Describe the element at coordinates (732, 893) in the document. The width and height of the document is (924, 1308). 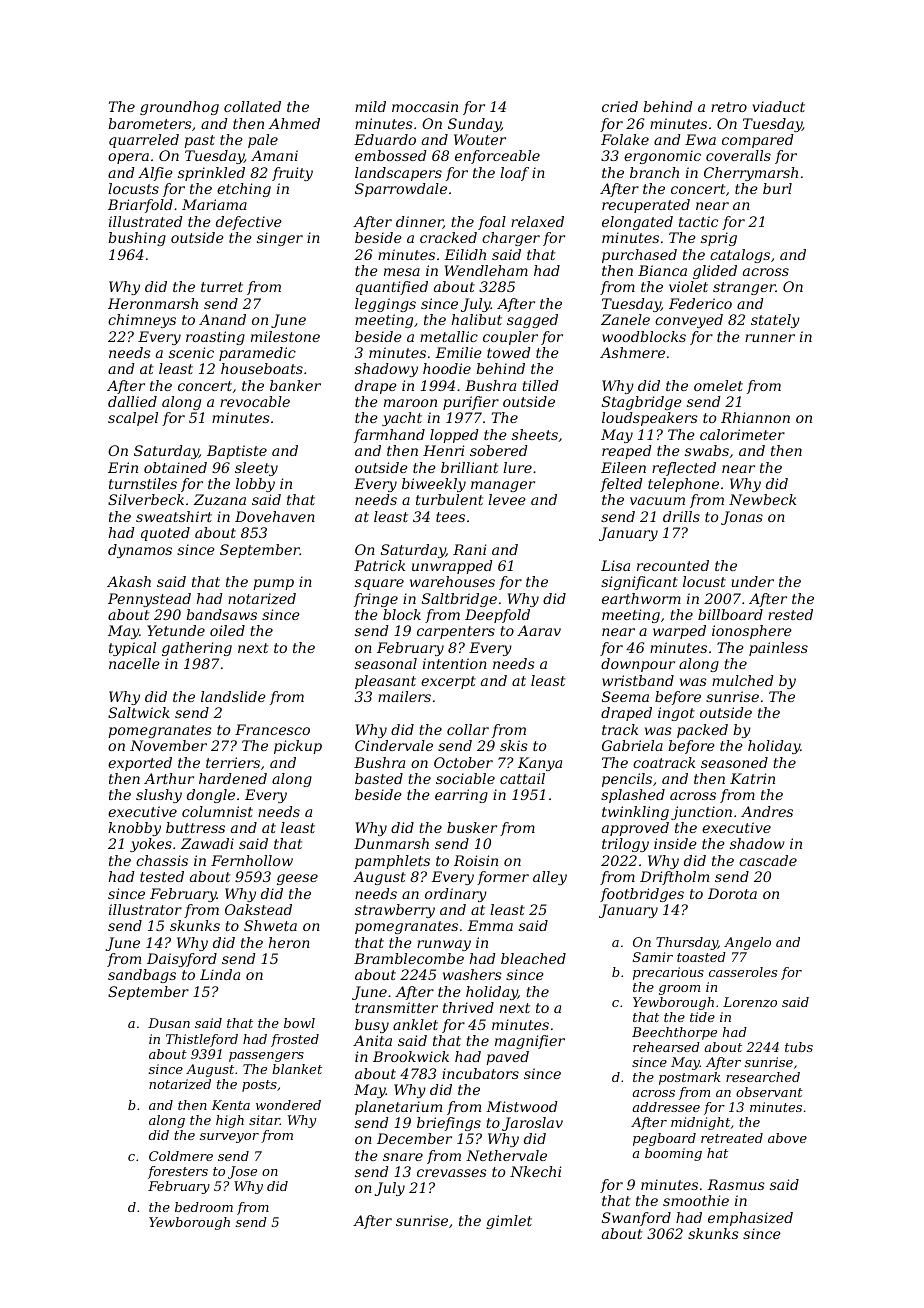
I see `Dorota` at that location.
